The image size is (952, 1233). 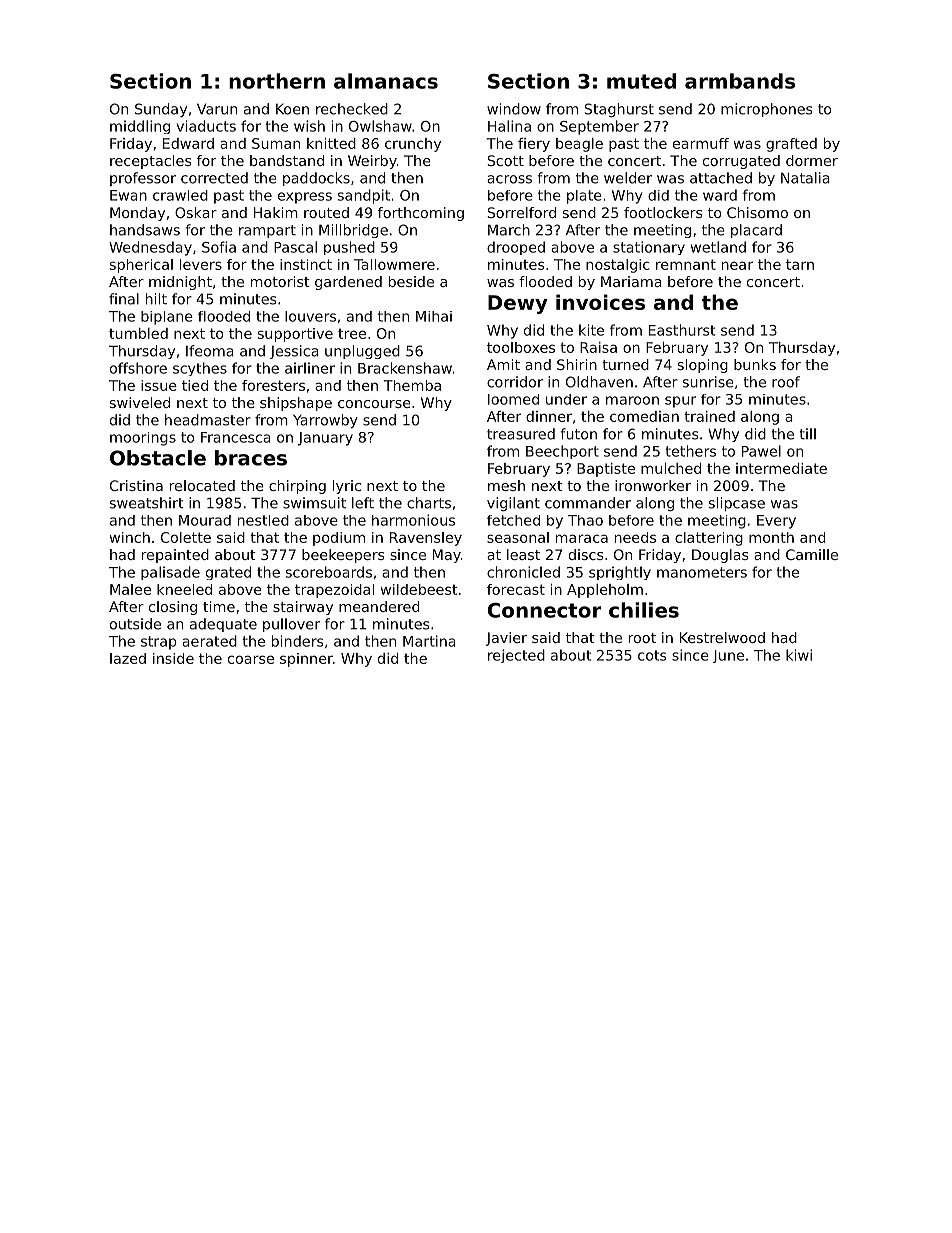 I want to click on Easthurst, so click(x=682, y=330).
